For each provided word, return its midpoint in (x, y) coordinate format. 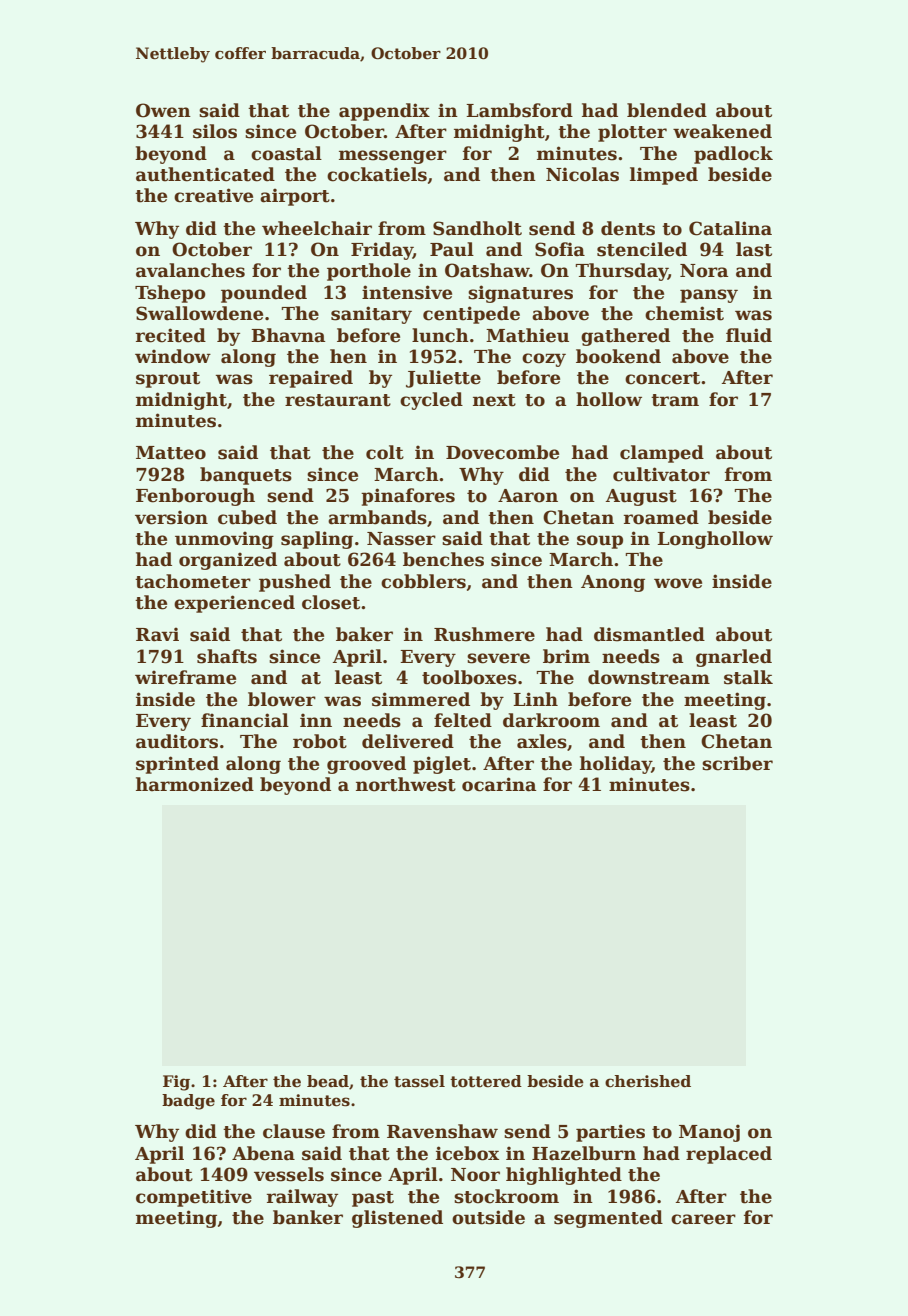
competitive (194, 1198)
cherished (648, 1081)
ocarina (499, 784)
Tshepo (170, 294)
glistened (397, 1219)
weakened (722, 131)
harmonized (195, 784)
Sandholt (477, 228)
